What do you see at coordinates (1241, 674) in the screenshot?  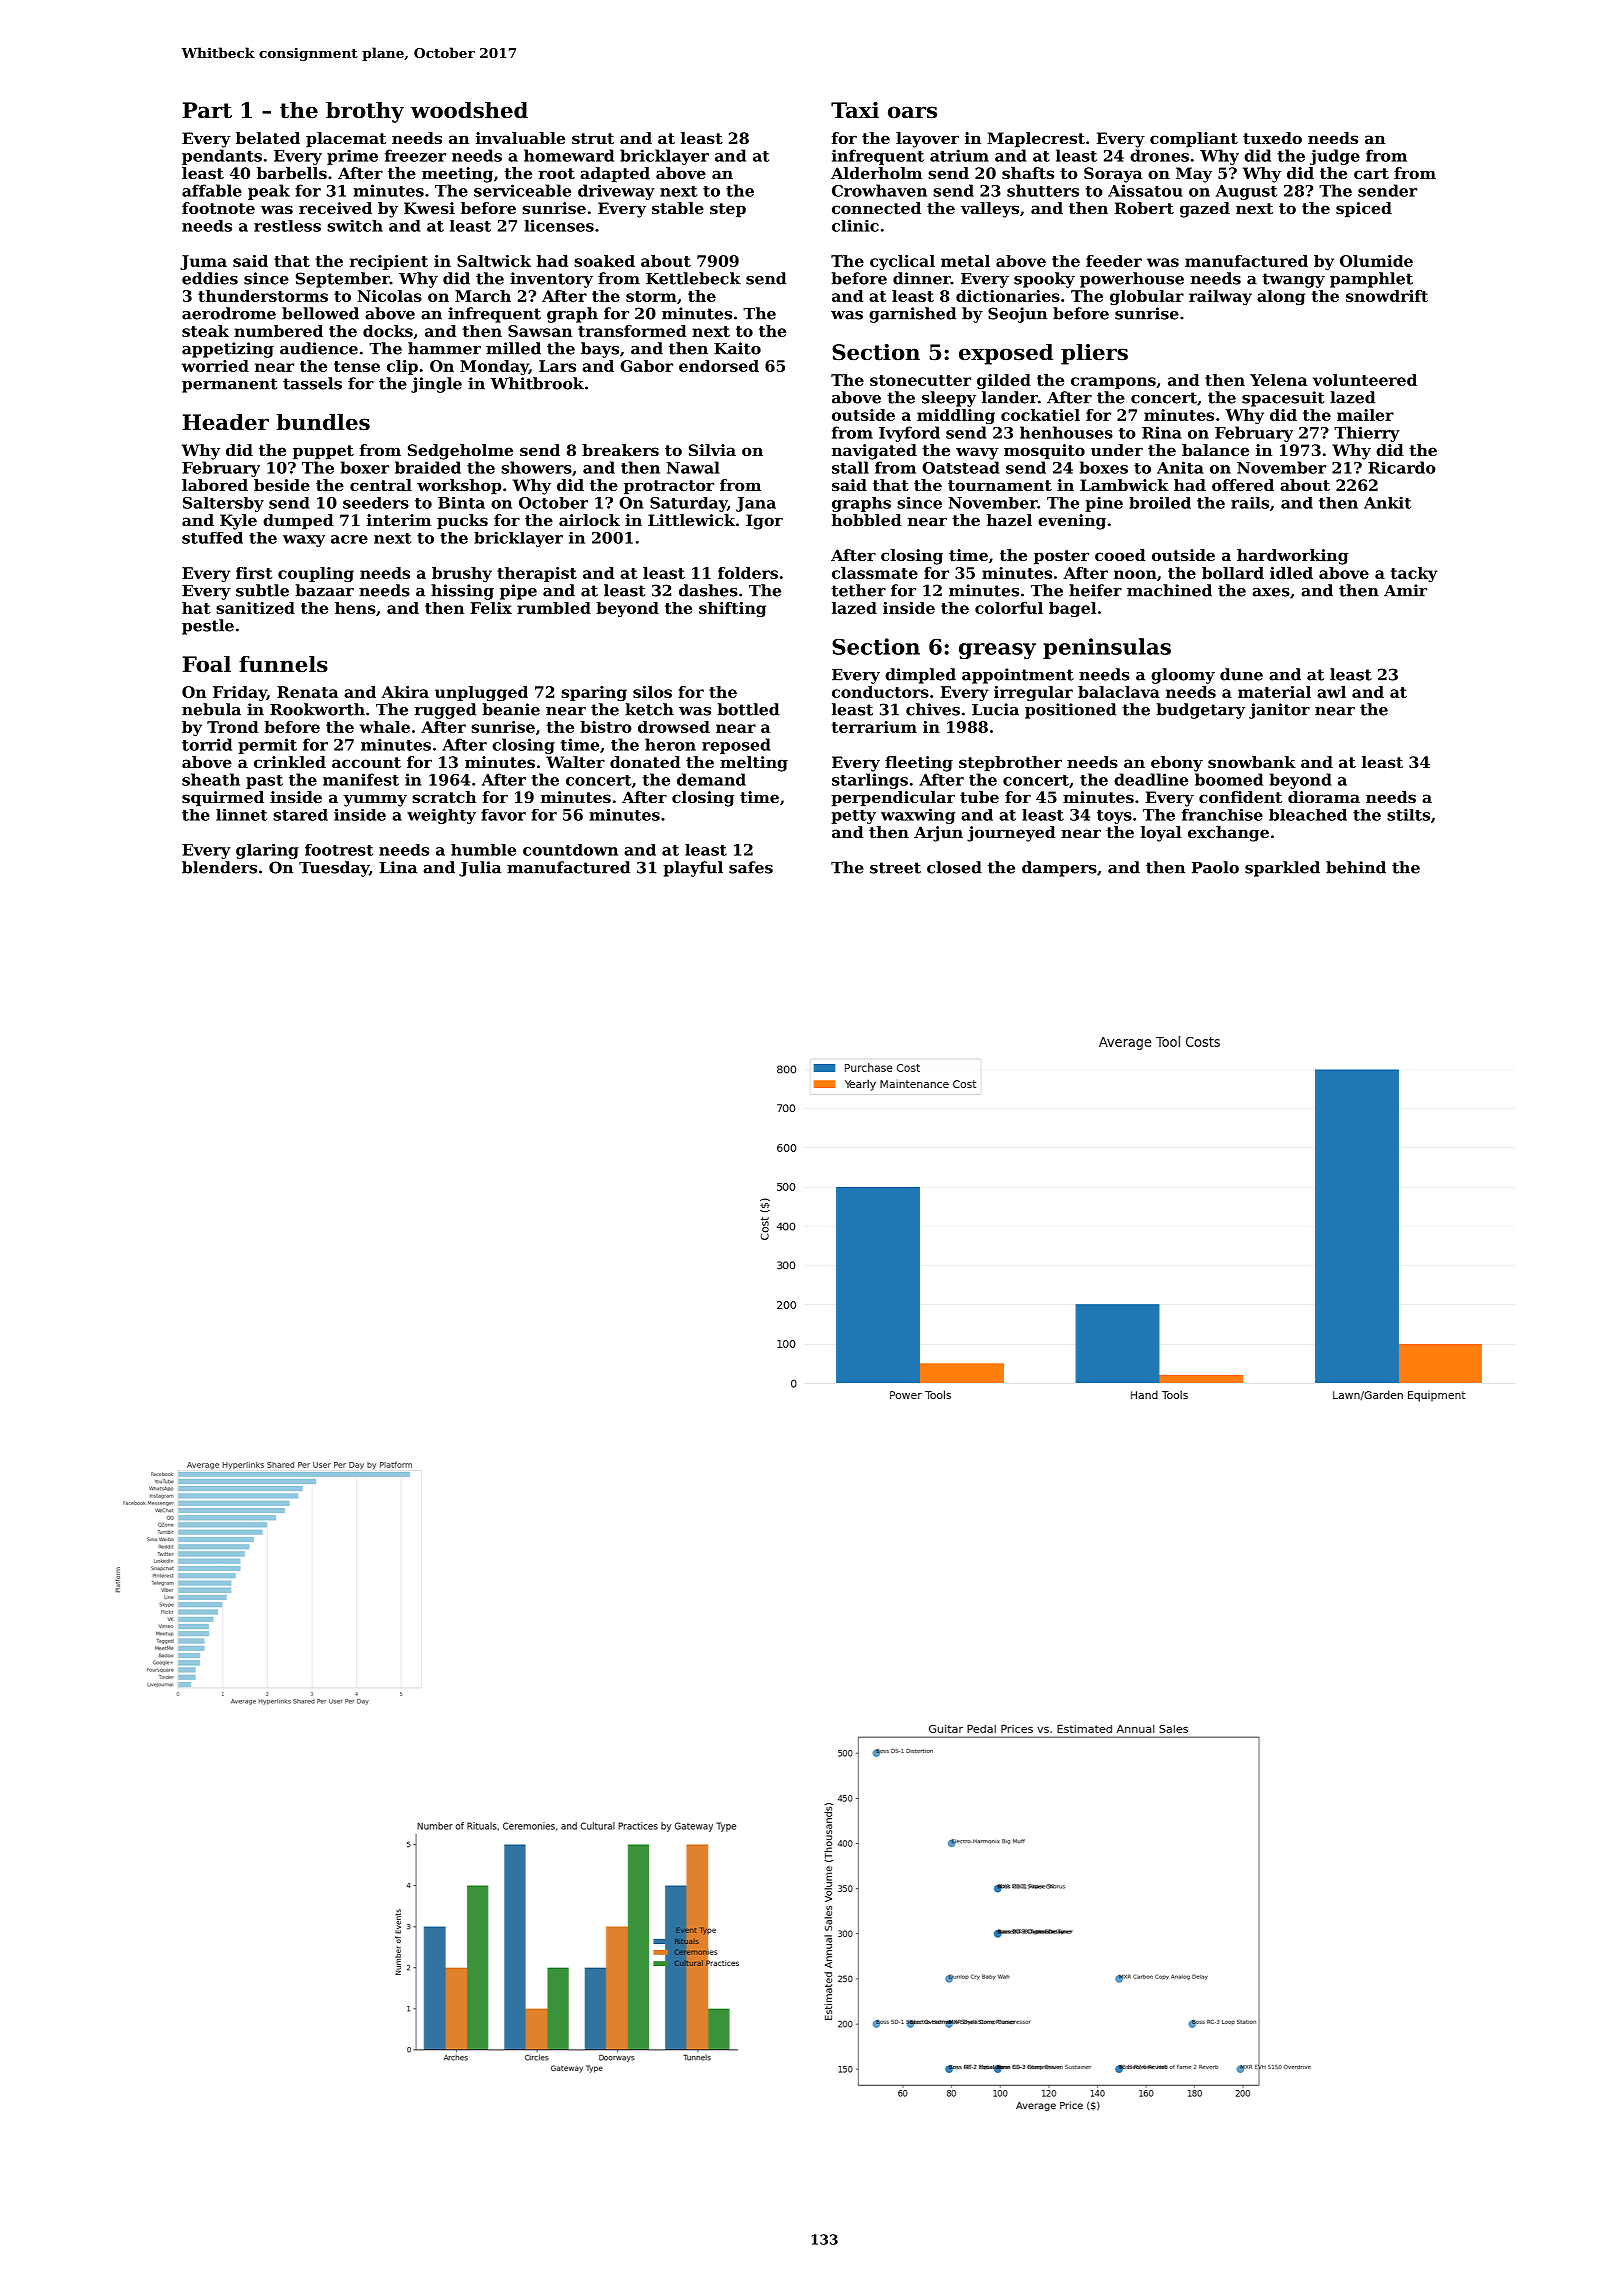 I see `dune` at bounding box center [1241, 674].
